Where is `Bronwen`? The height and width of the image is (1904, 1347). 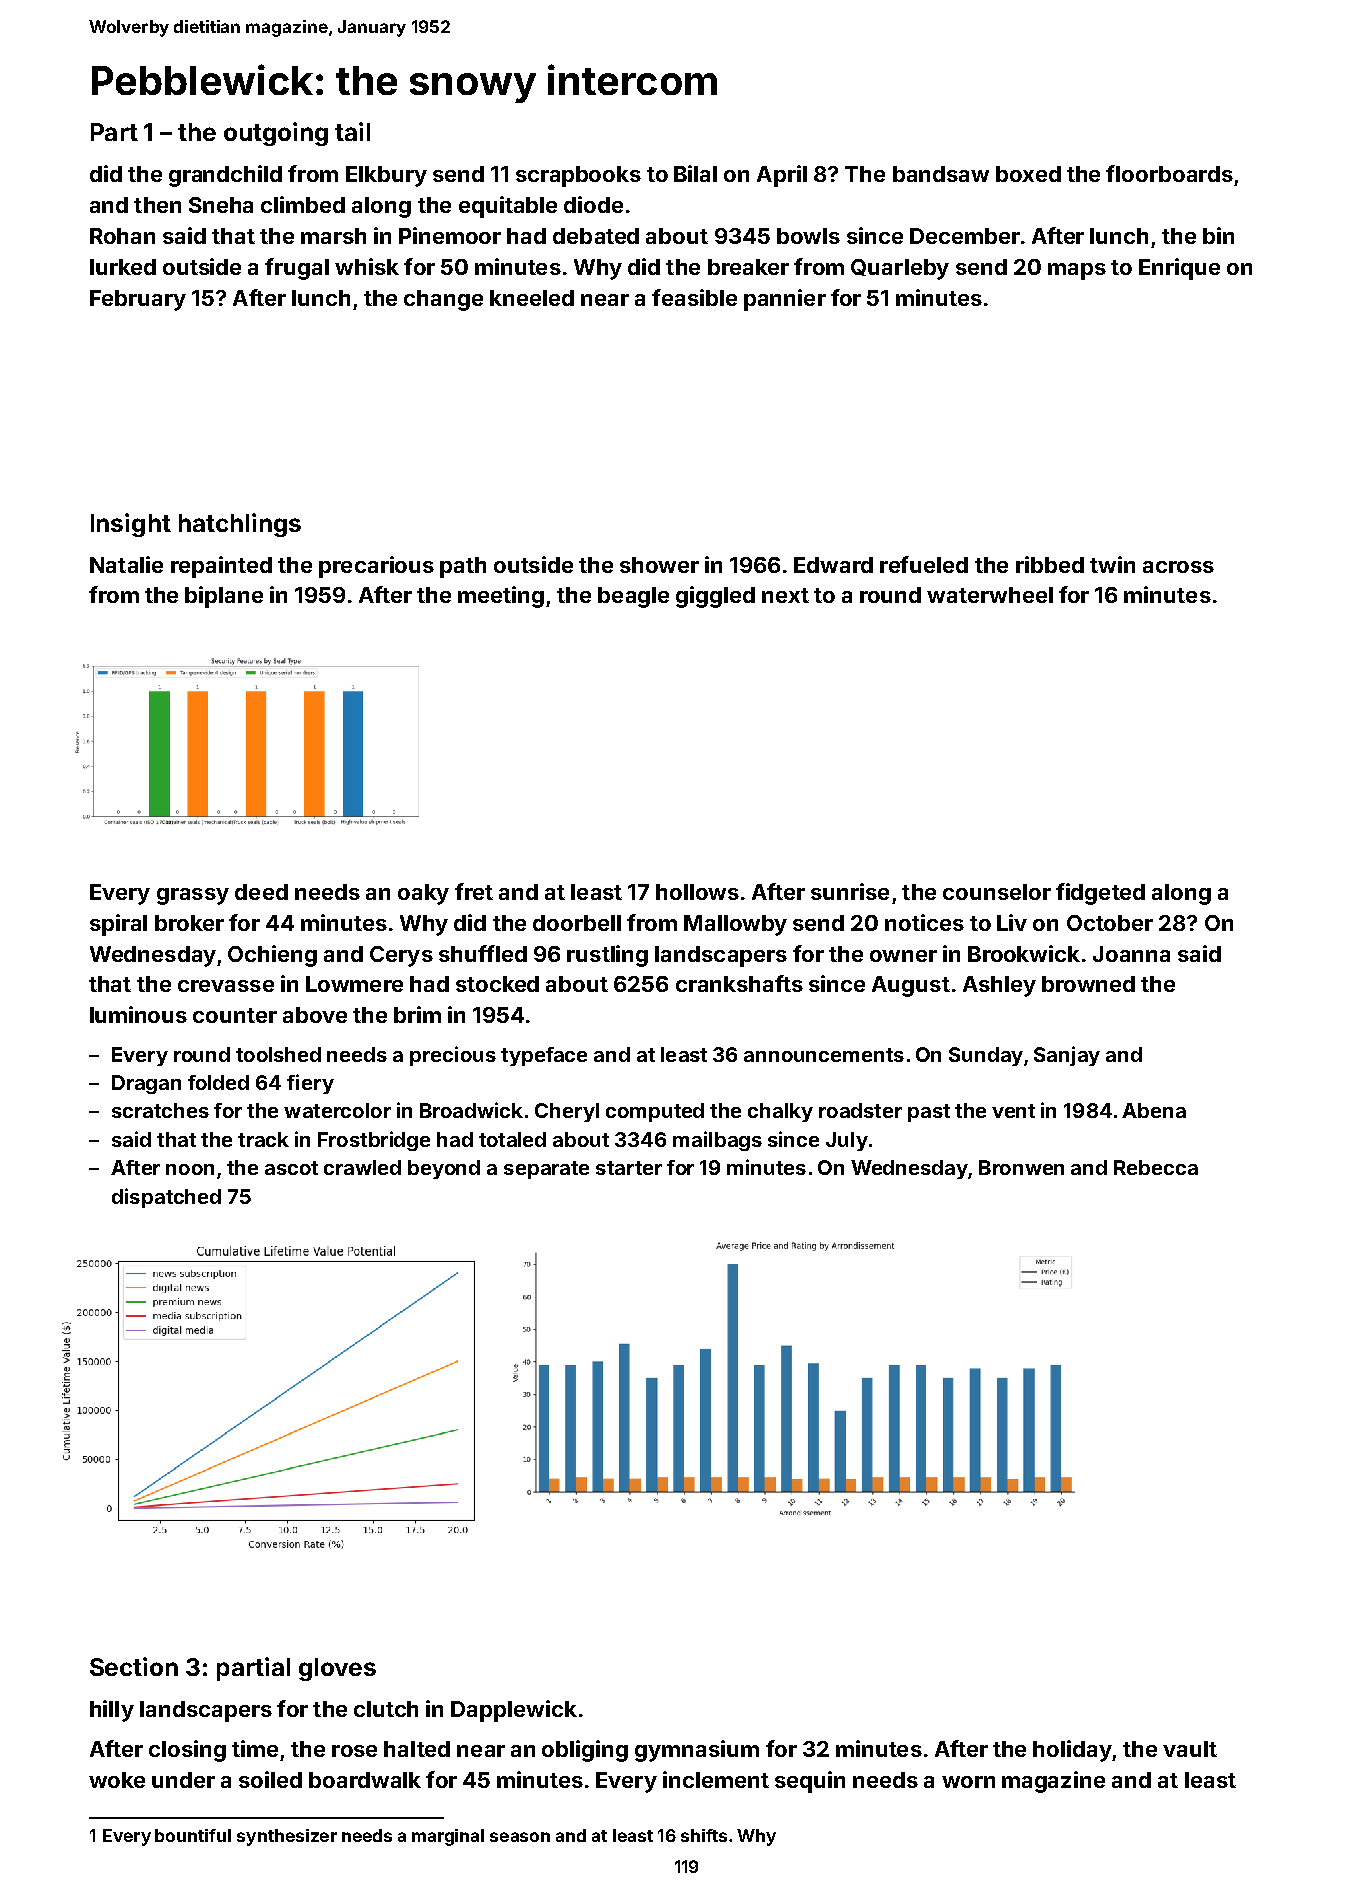
Bronwen is located at coordinates (1021, 1167).
